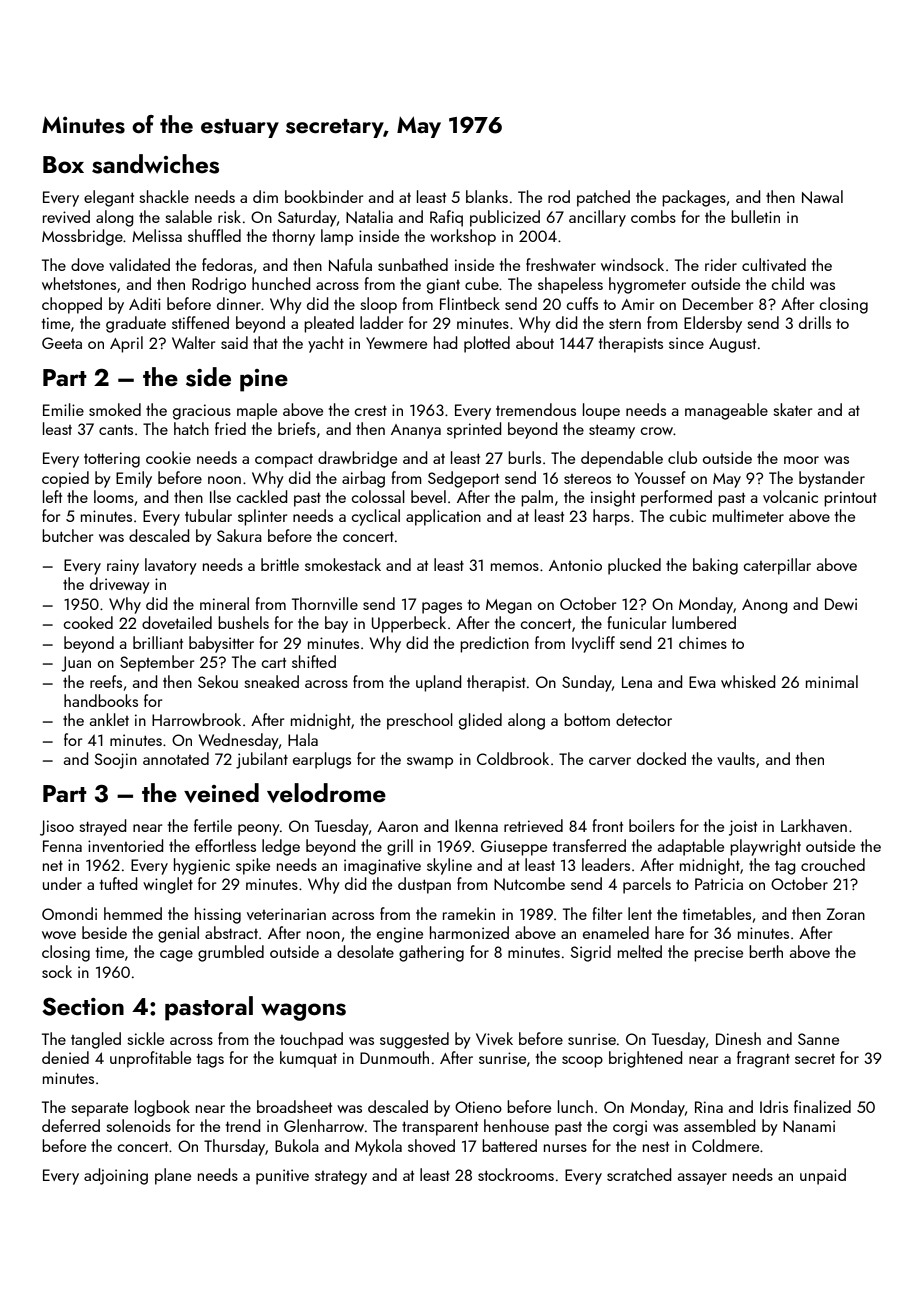  Describe the element at coordinates (138, 1125) in the screenshot. I see `solenoids` at that location.
